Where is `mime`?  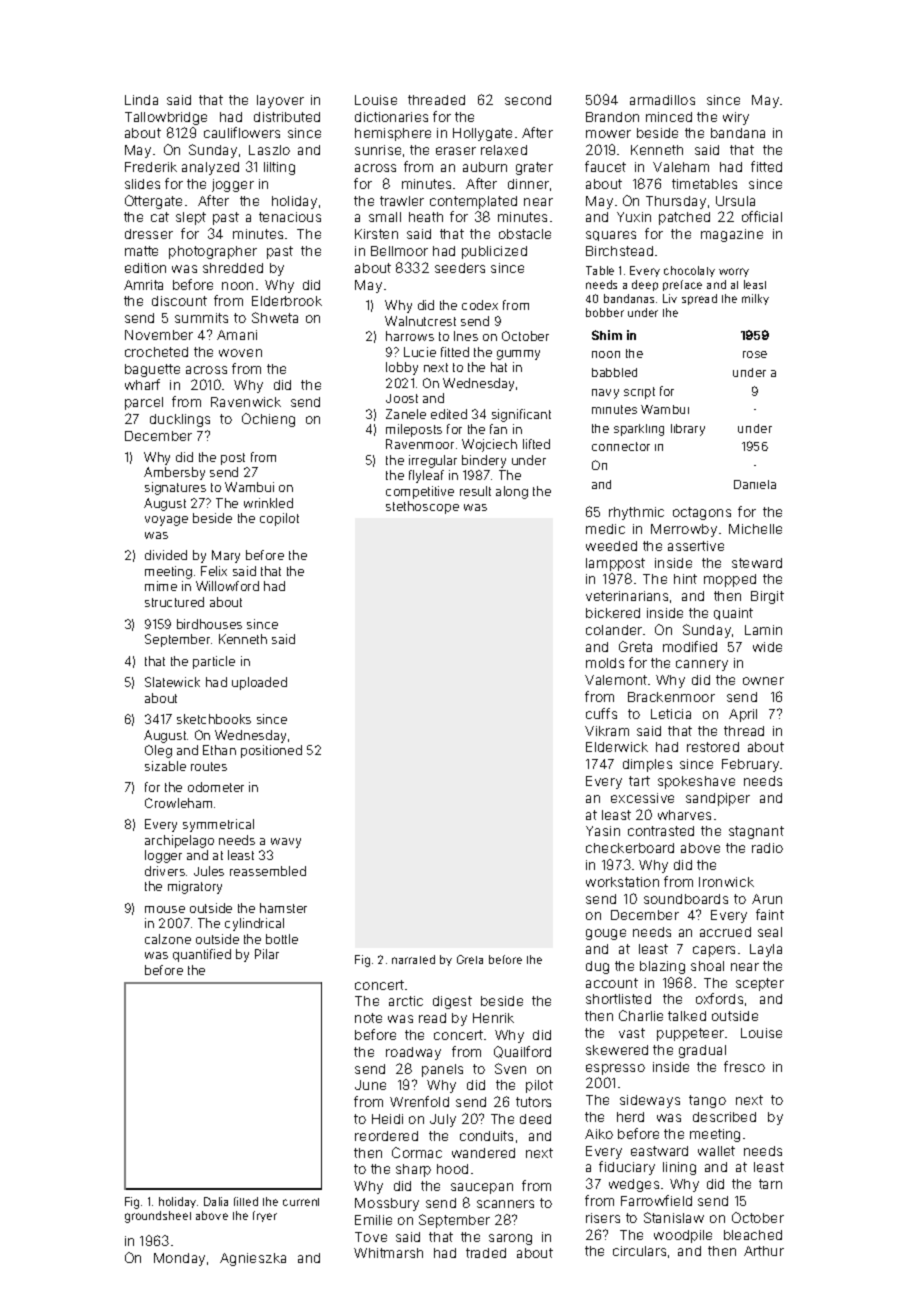
mime is located at coordinates (161, 586).
